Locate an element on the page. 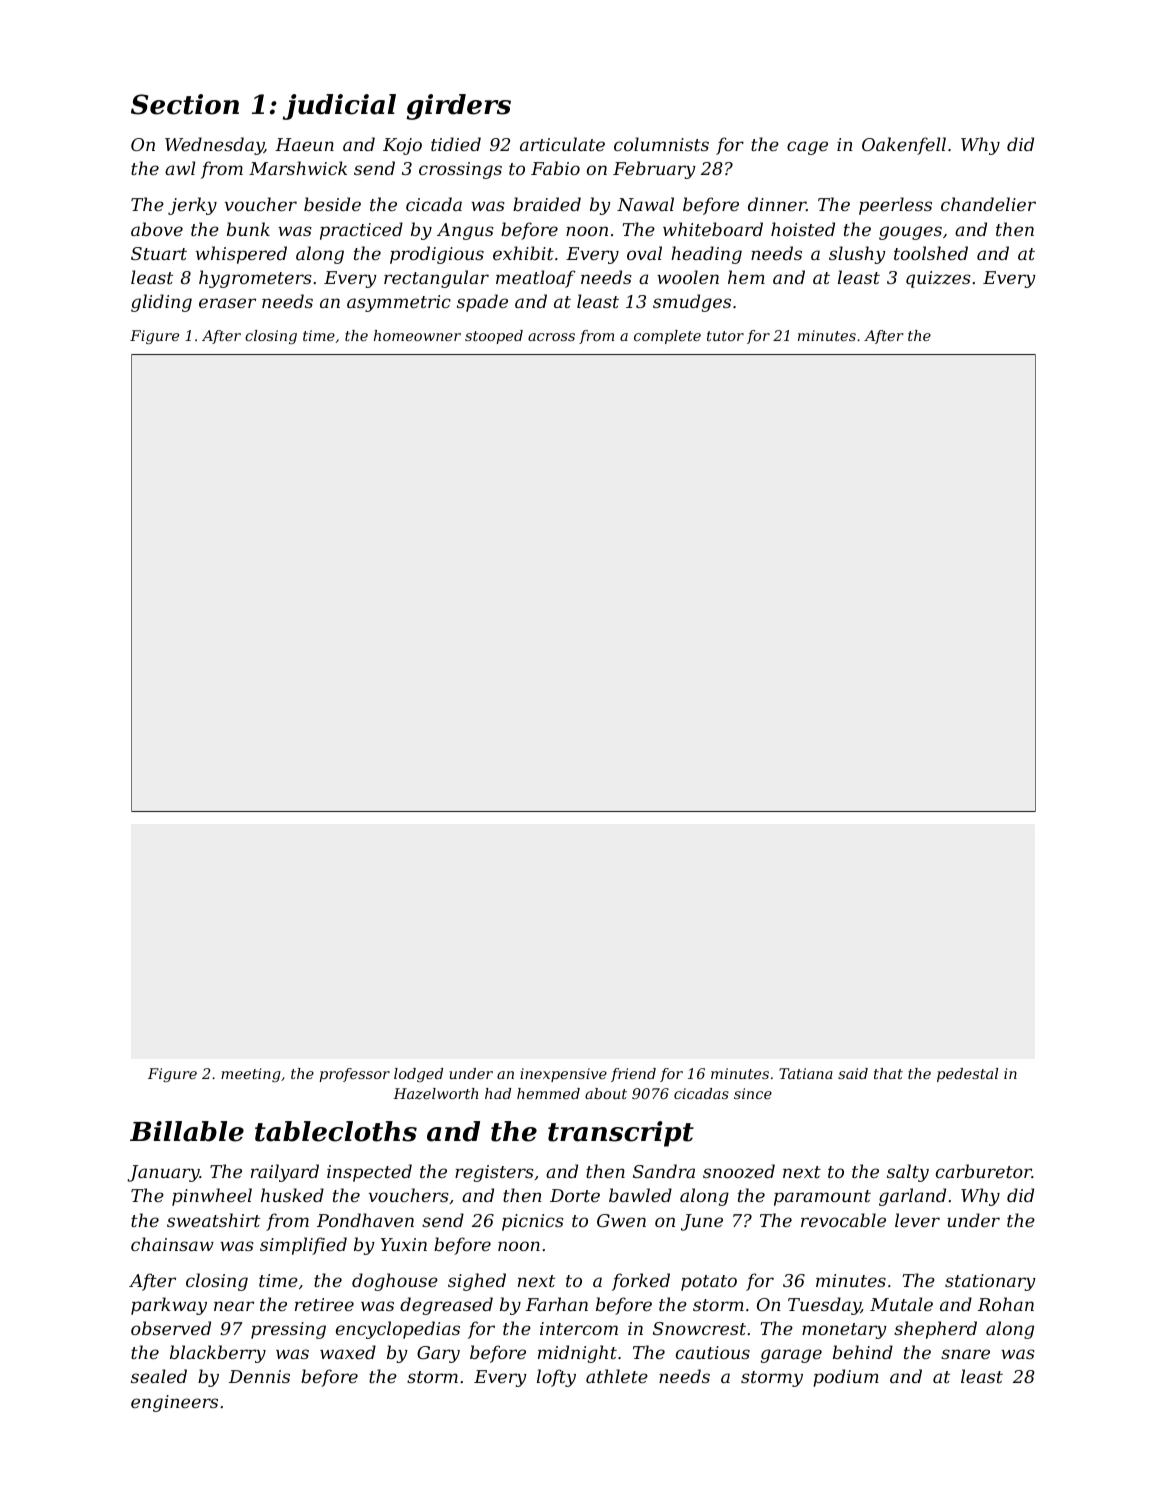  friend is located at coordinates (633, 1075).
